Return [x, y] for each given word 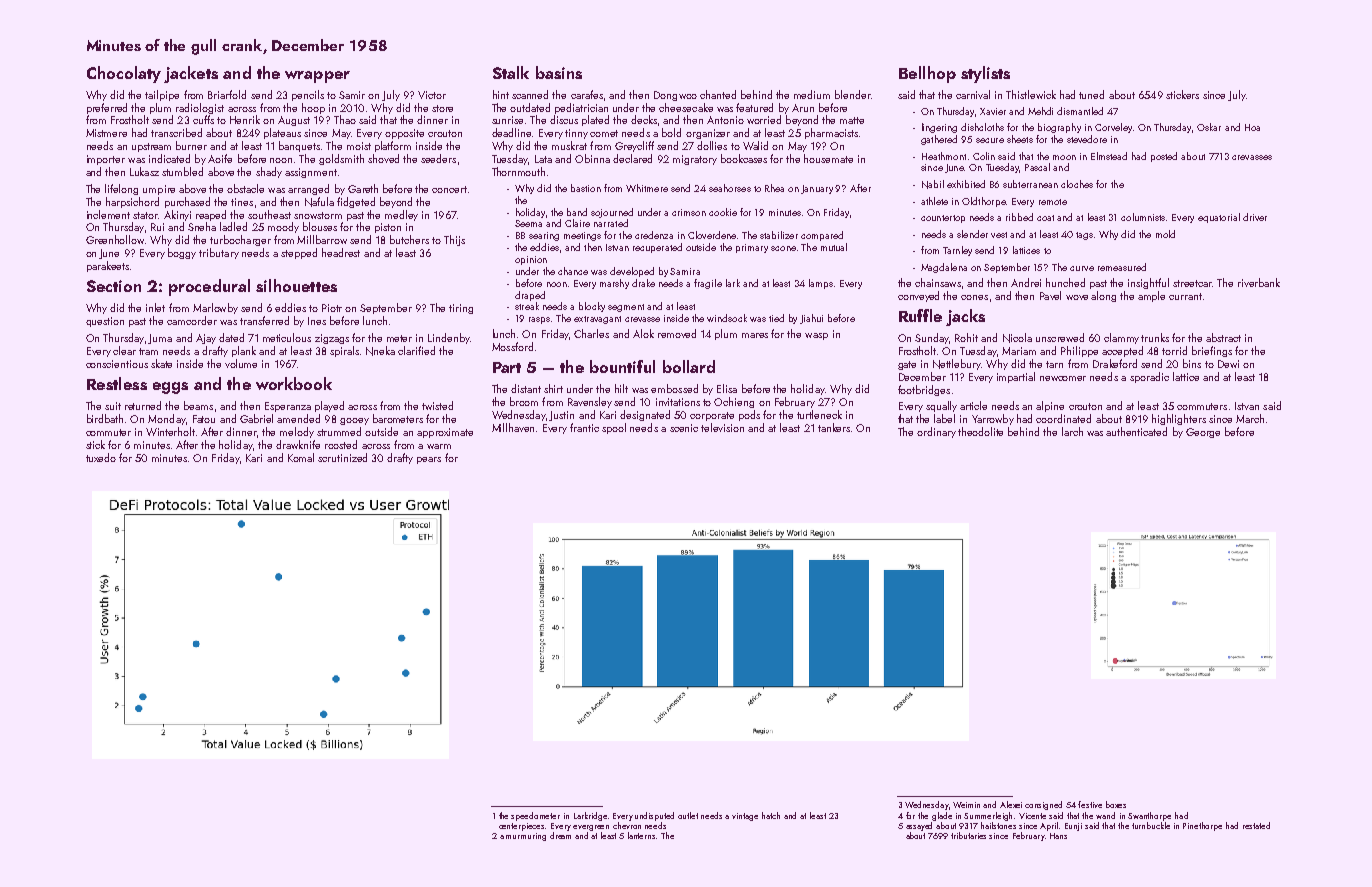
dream [560, 835]
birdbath [105, 418]
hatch [771, 815]
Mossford [512, 346]
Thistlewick [1031, 94]
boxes [1116, 804]
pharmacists [831, 133]
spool [614, 428]
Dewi [1228, 364]
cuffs [203, 119]
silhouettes [296, 285]
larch [1072, 431]
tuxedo [101, 457]
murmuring [526, 837]
